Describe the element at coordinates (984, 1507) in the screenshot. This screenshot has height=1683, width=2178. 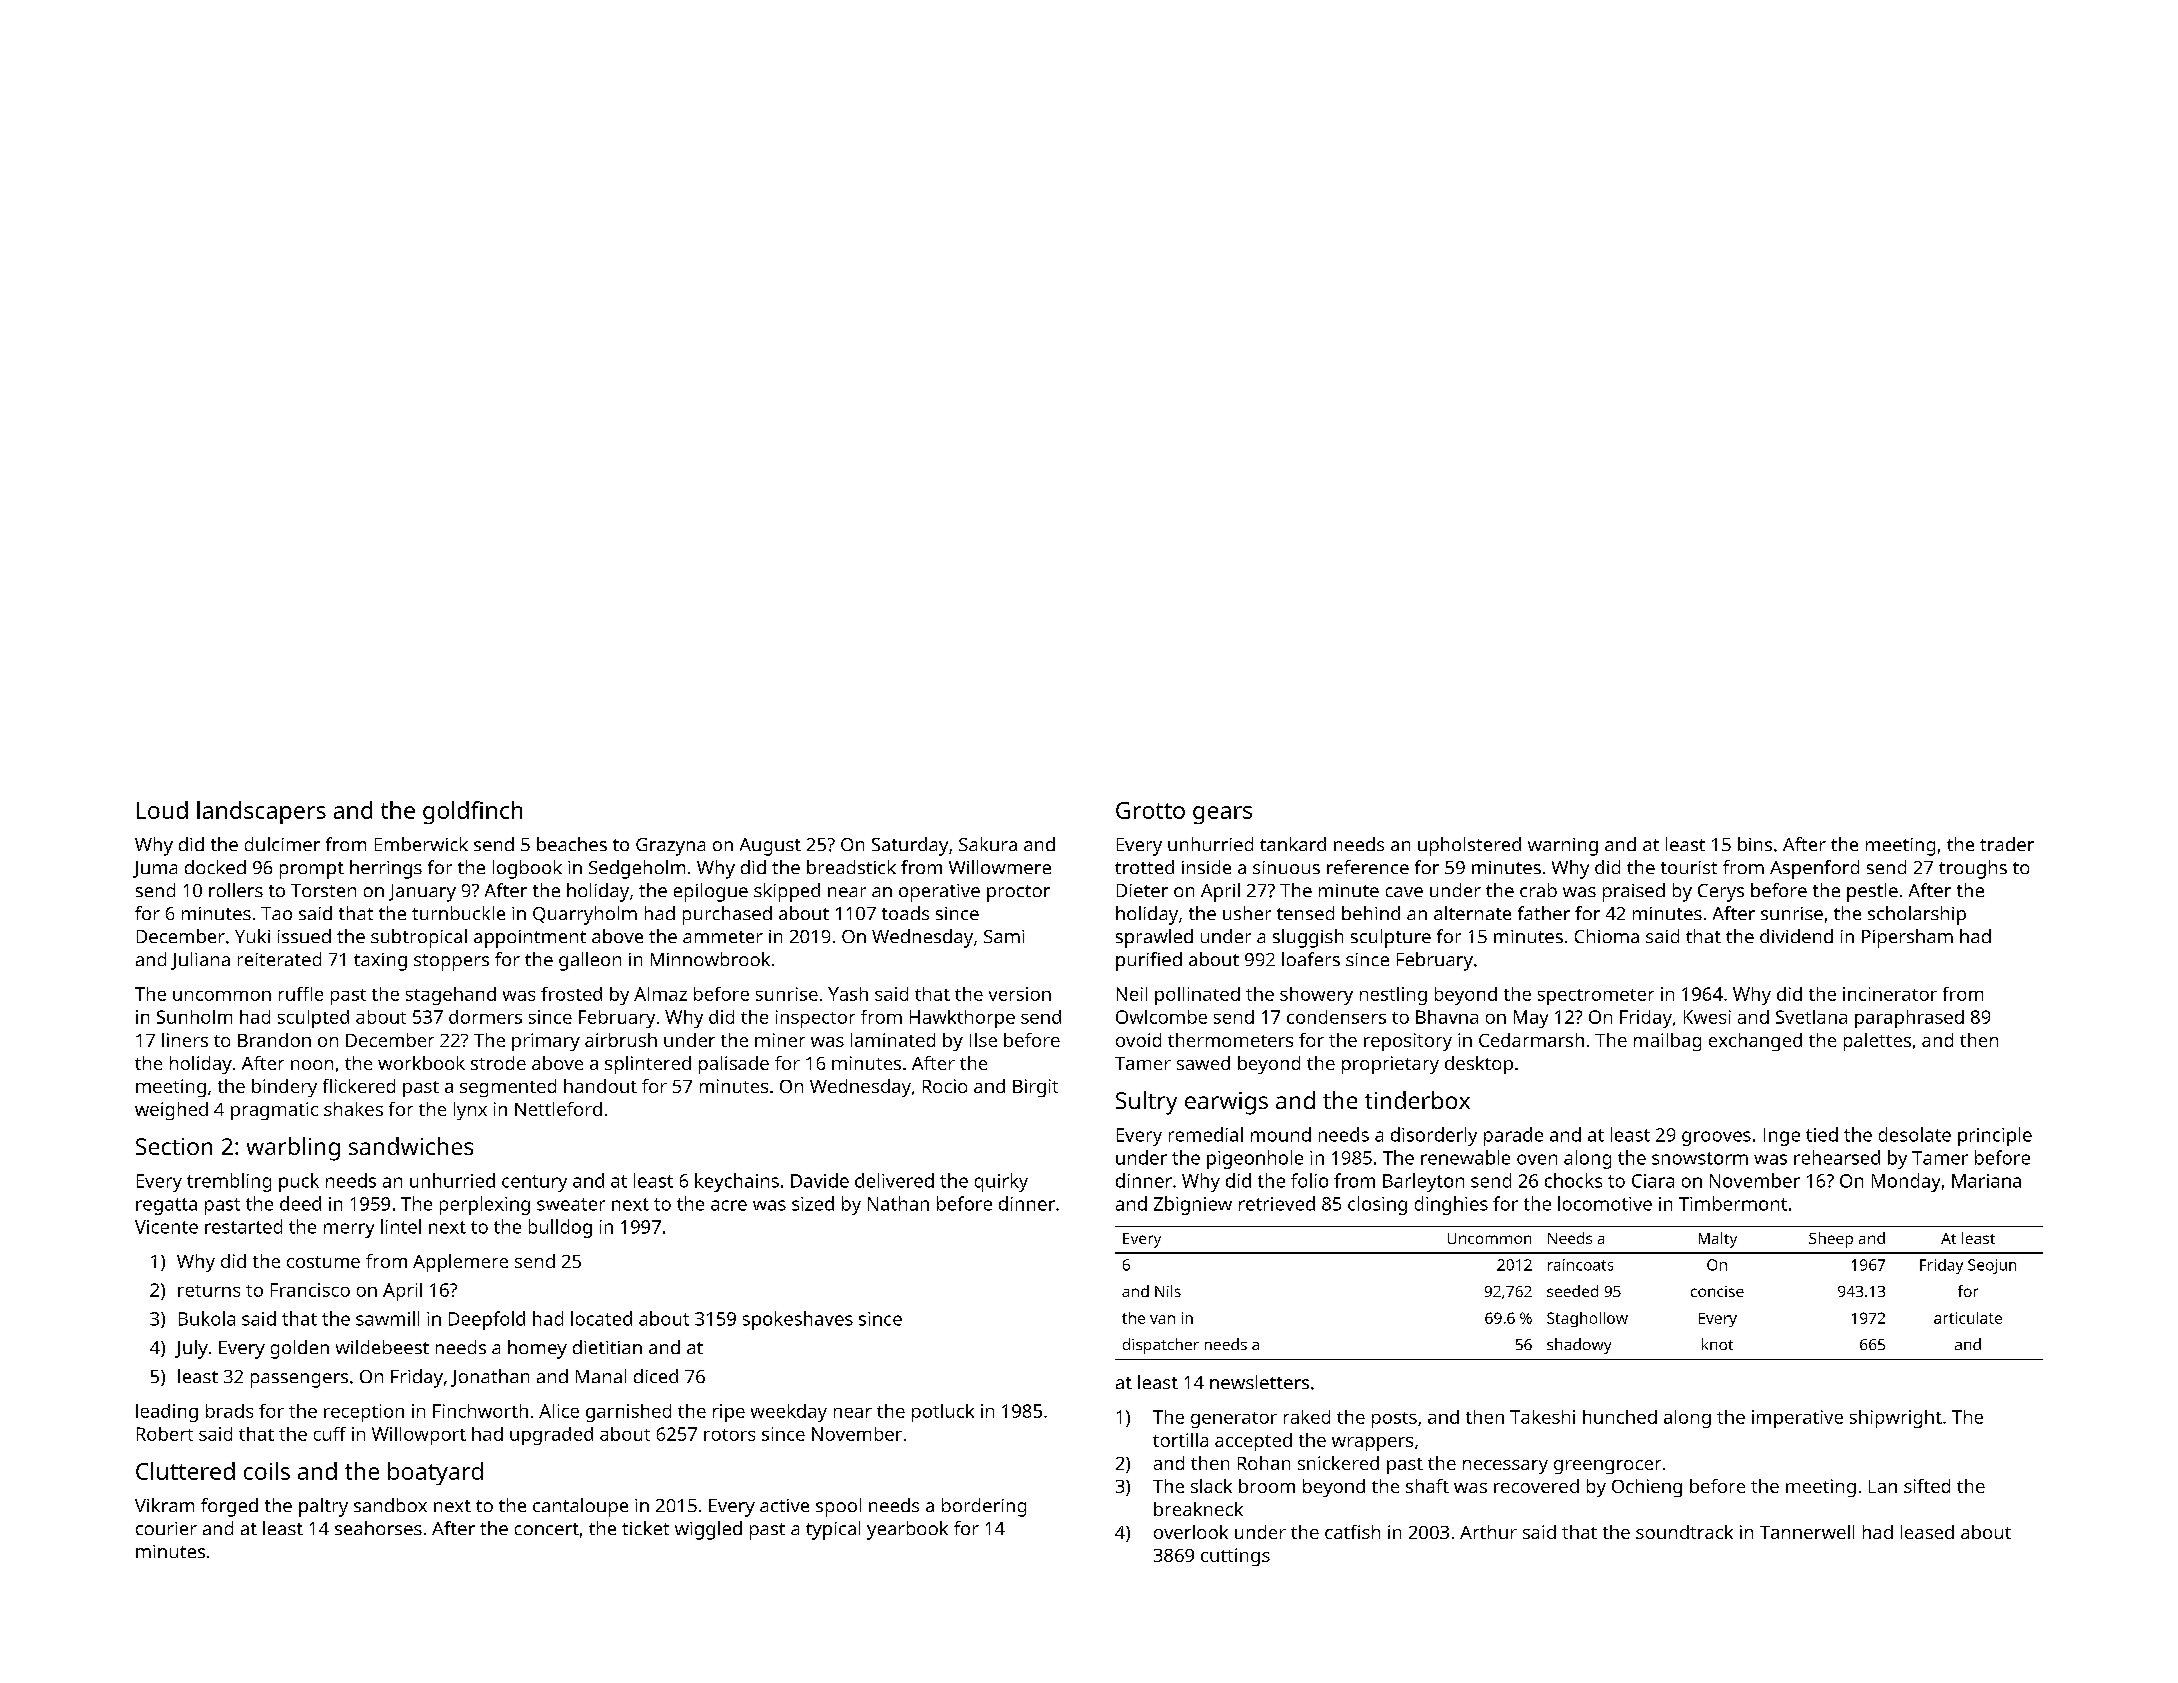
I see `bordering` at that location.
